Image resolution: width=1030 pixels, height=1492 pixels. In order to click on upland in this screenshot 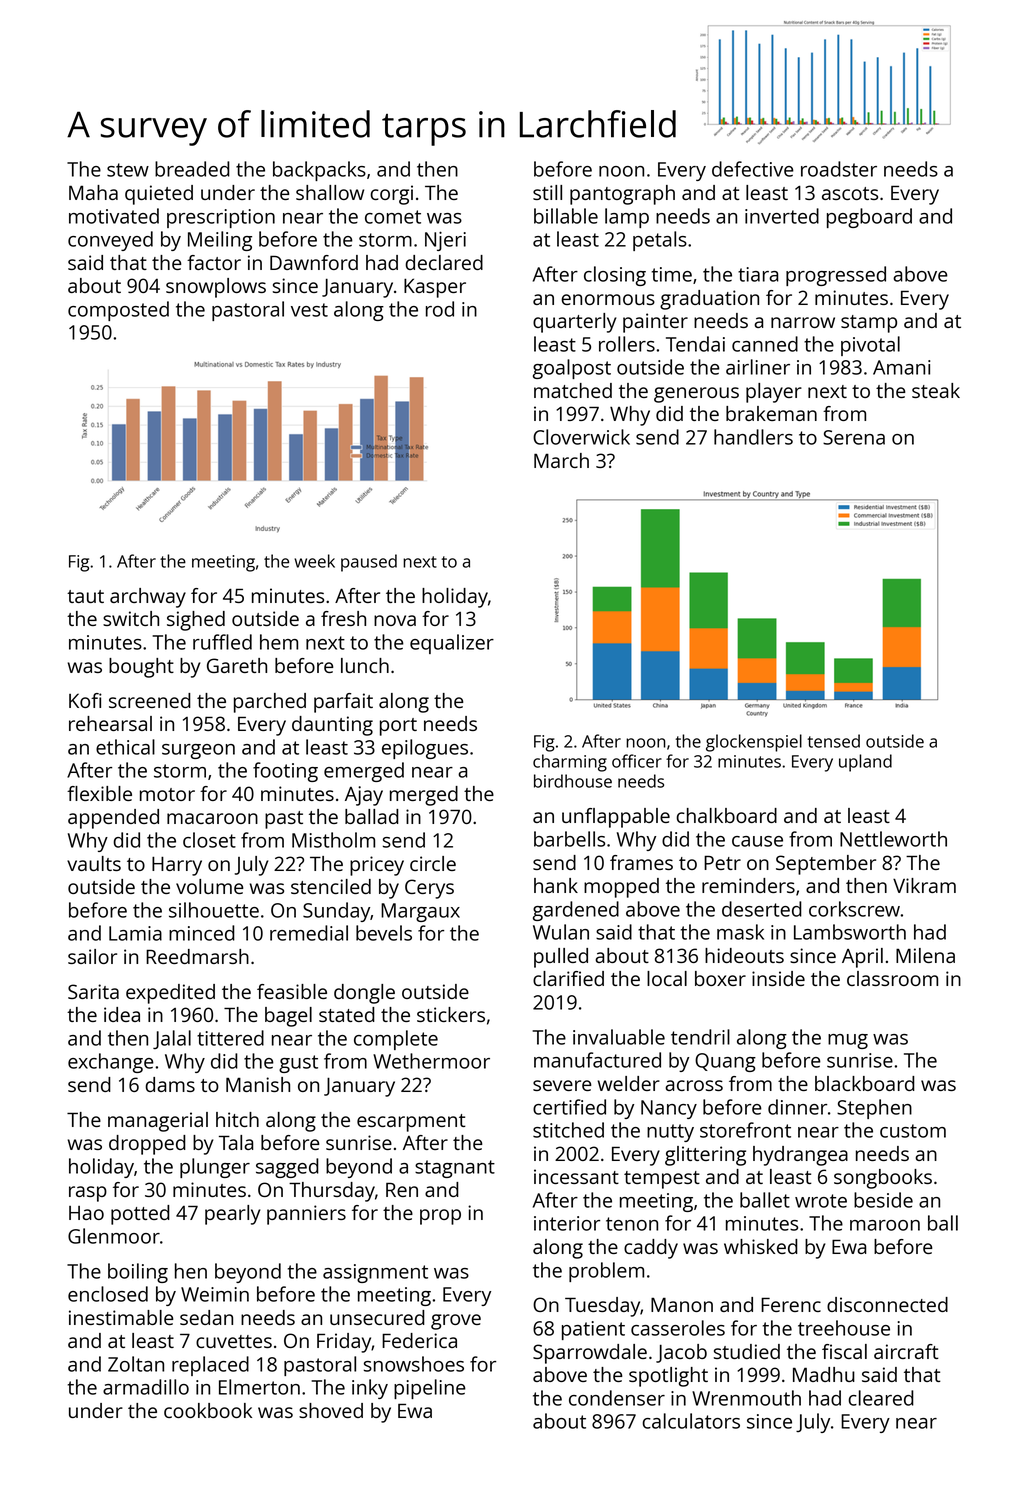, I will do `click(865, 763)`.
